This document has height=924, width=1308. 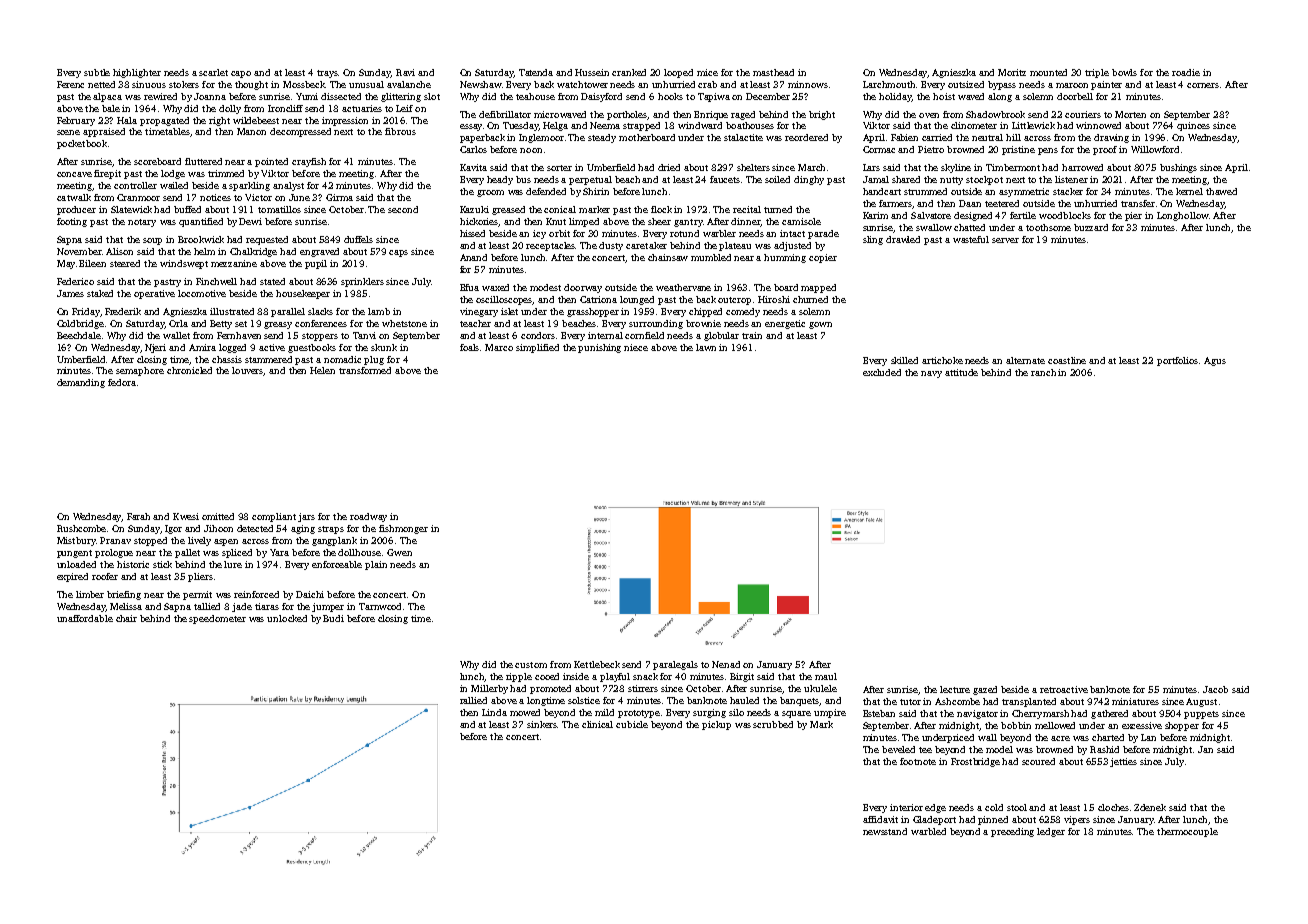 What do you see at coordinates (1215, 361) in the document?
I see `Agus` at bounding box center [1215, 361].
